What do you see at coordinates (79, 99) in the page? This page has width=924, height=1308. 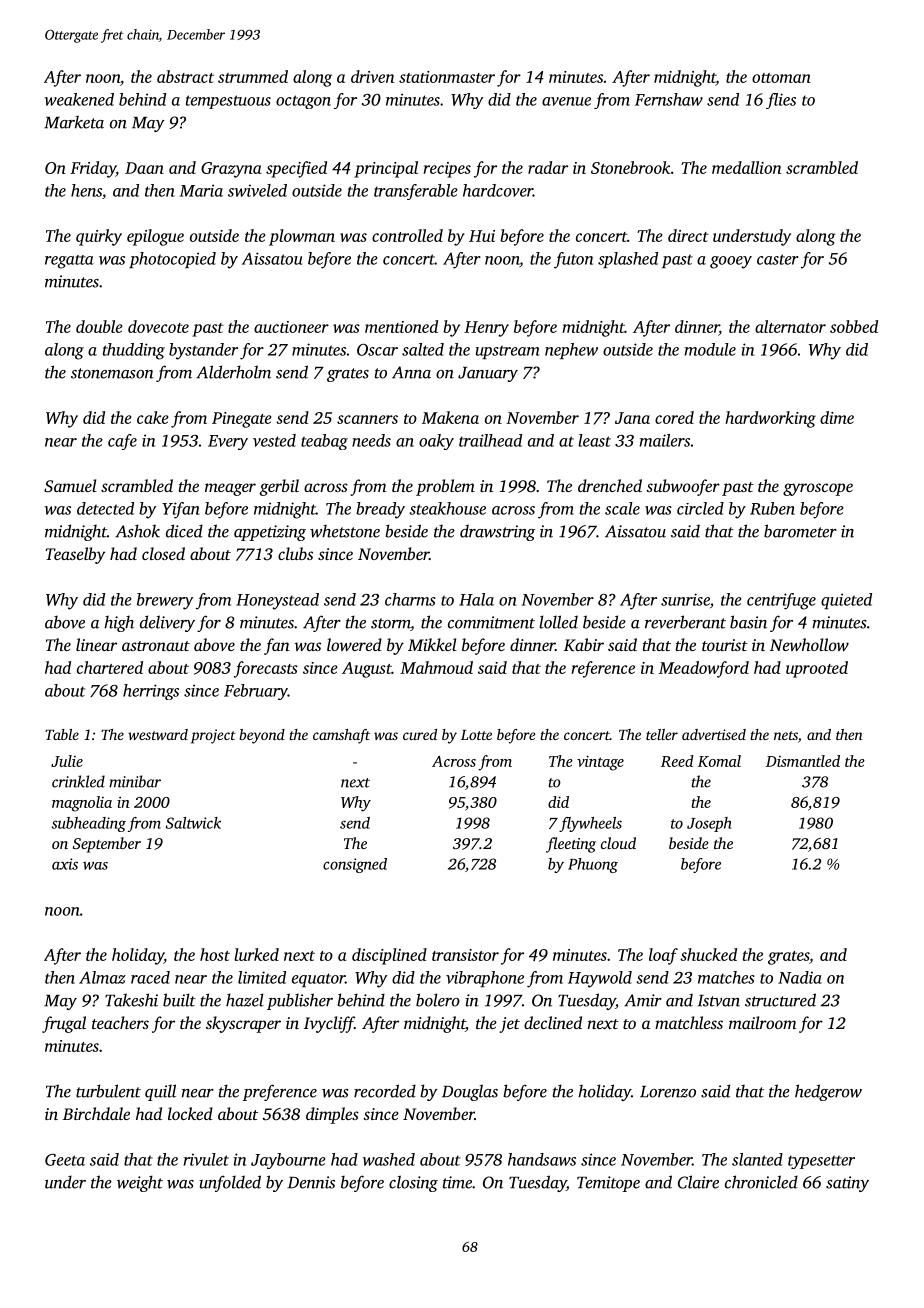 I see `weakened` at bounding box center [79, 99].
